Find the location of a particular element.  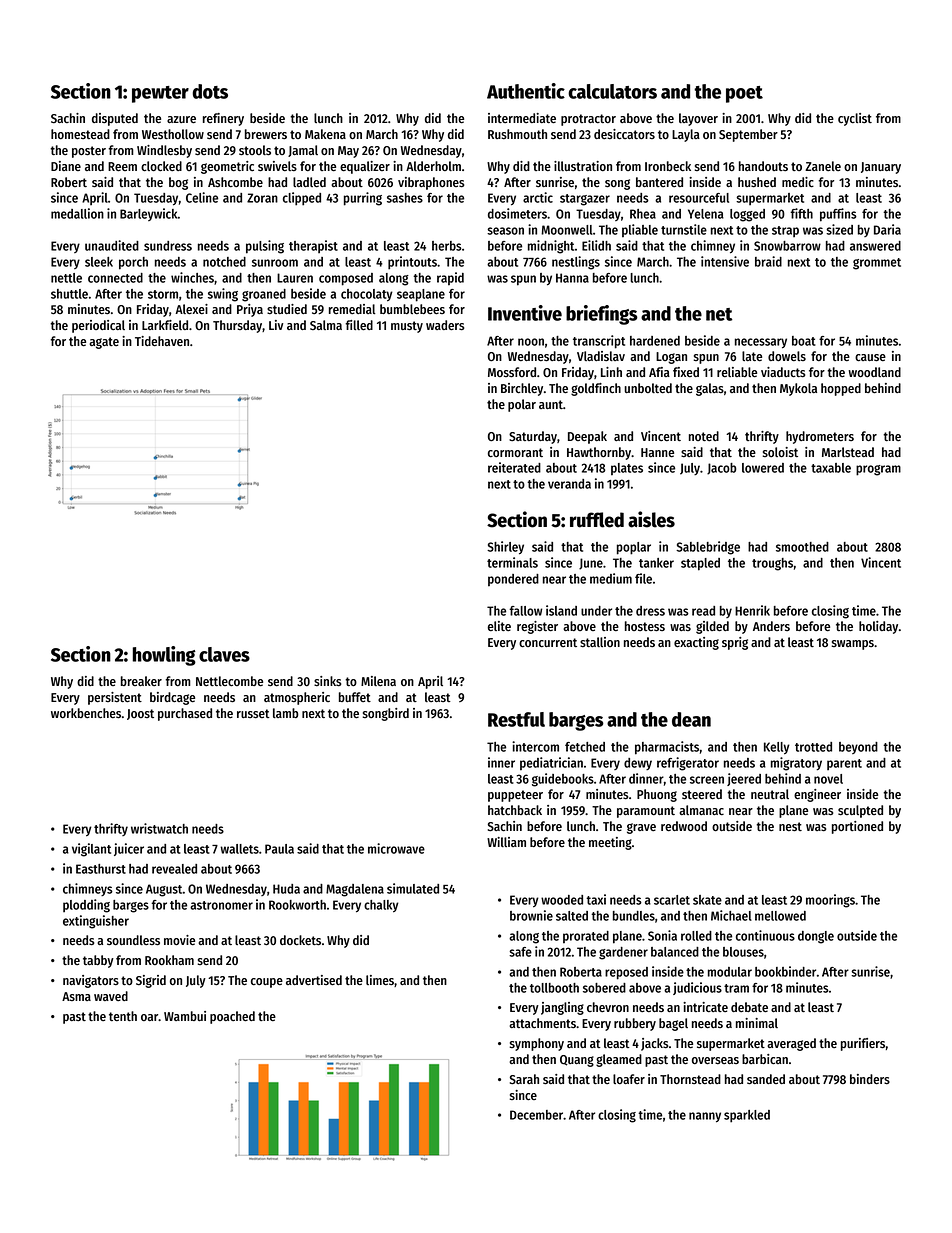

binders is located at coordinates (870, 1079).
